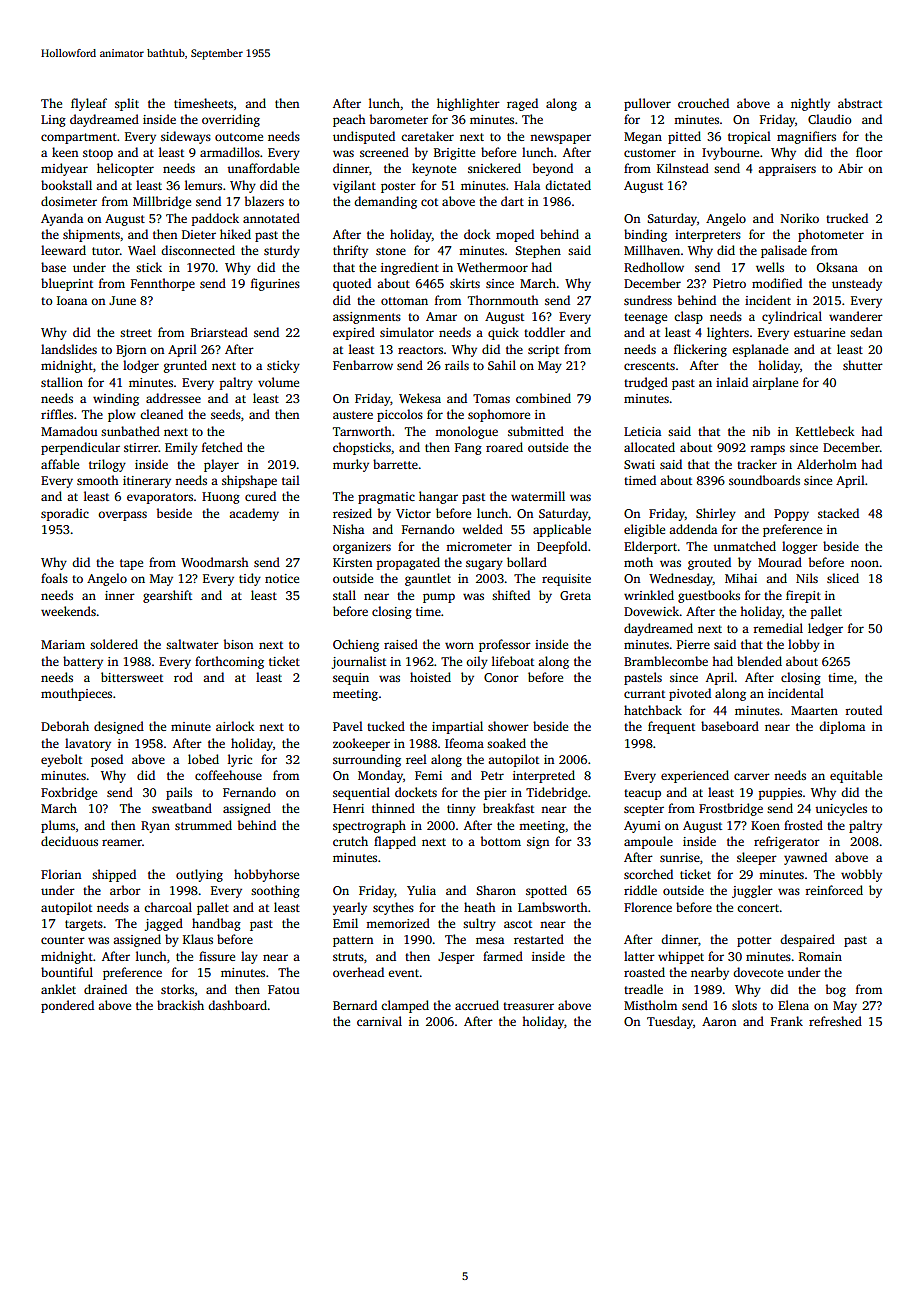 This screenshot has width=924, height=1308. Describe the element at coordinates (538, 251) in the screenshot. I see `Stephen` at that location.
